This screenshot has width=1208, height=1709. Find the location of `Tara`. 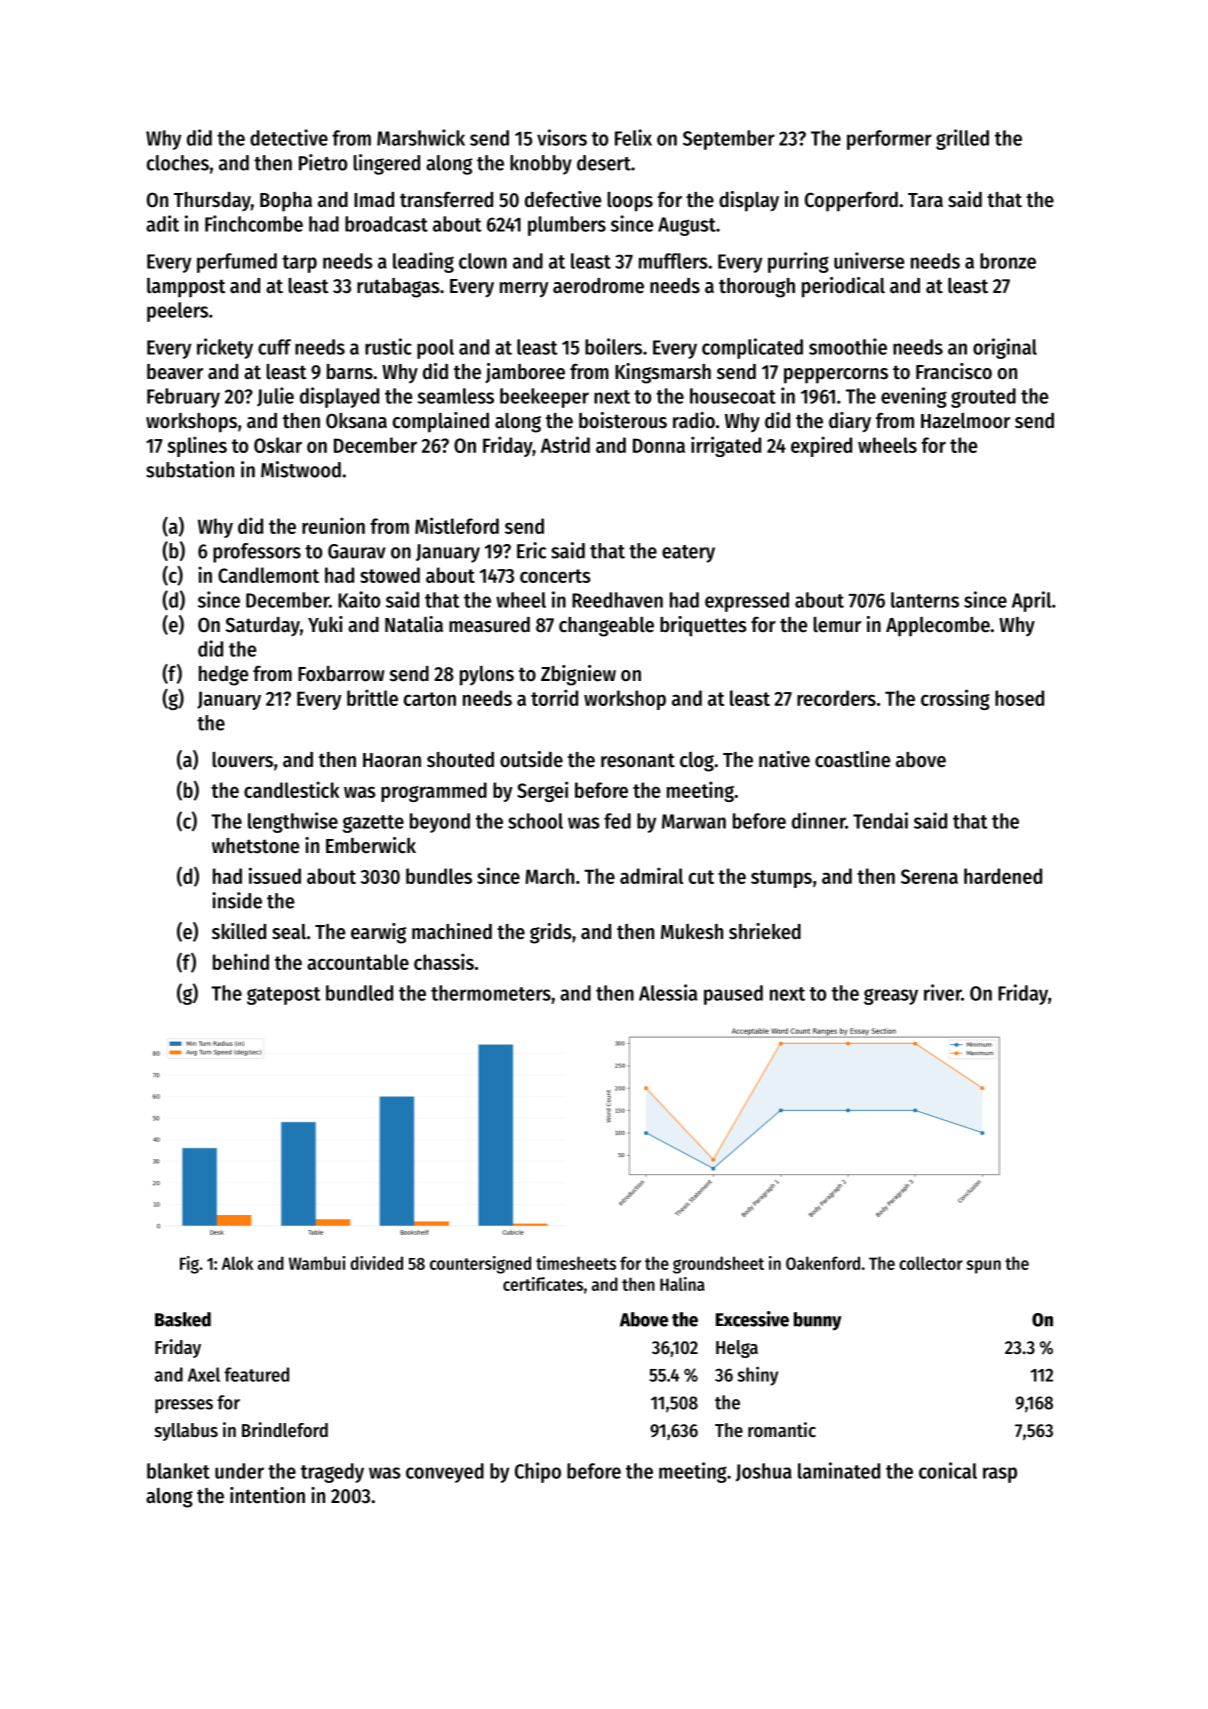

Tara is located at coordinates (925, 200).
